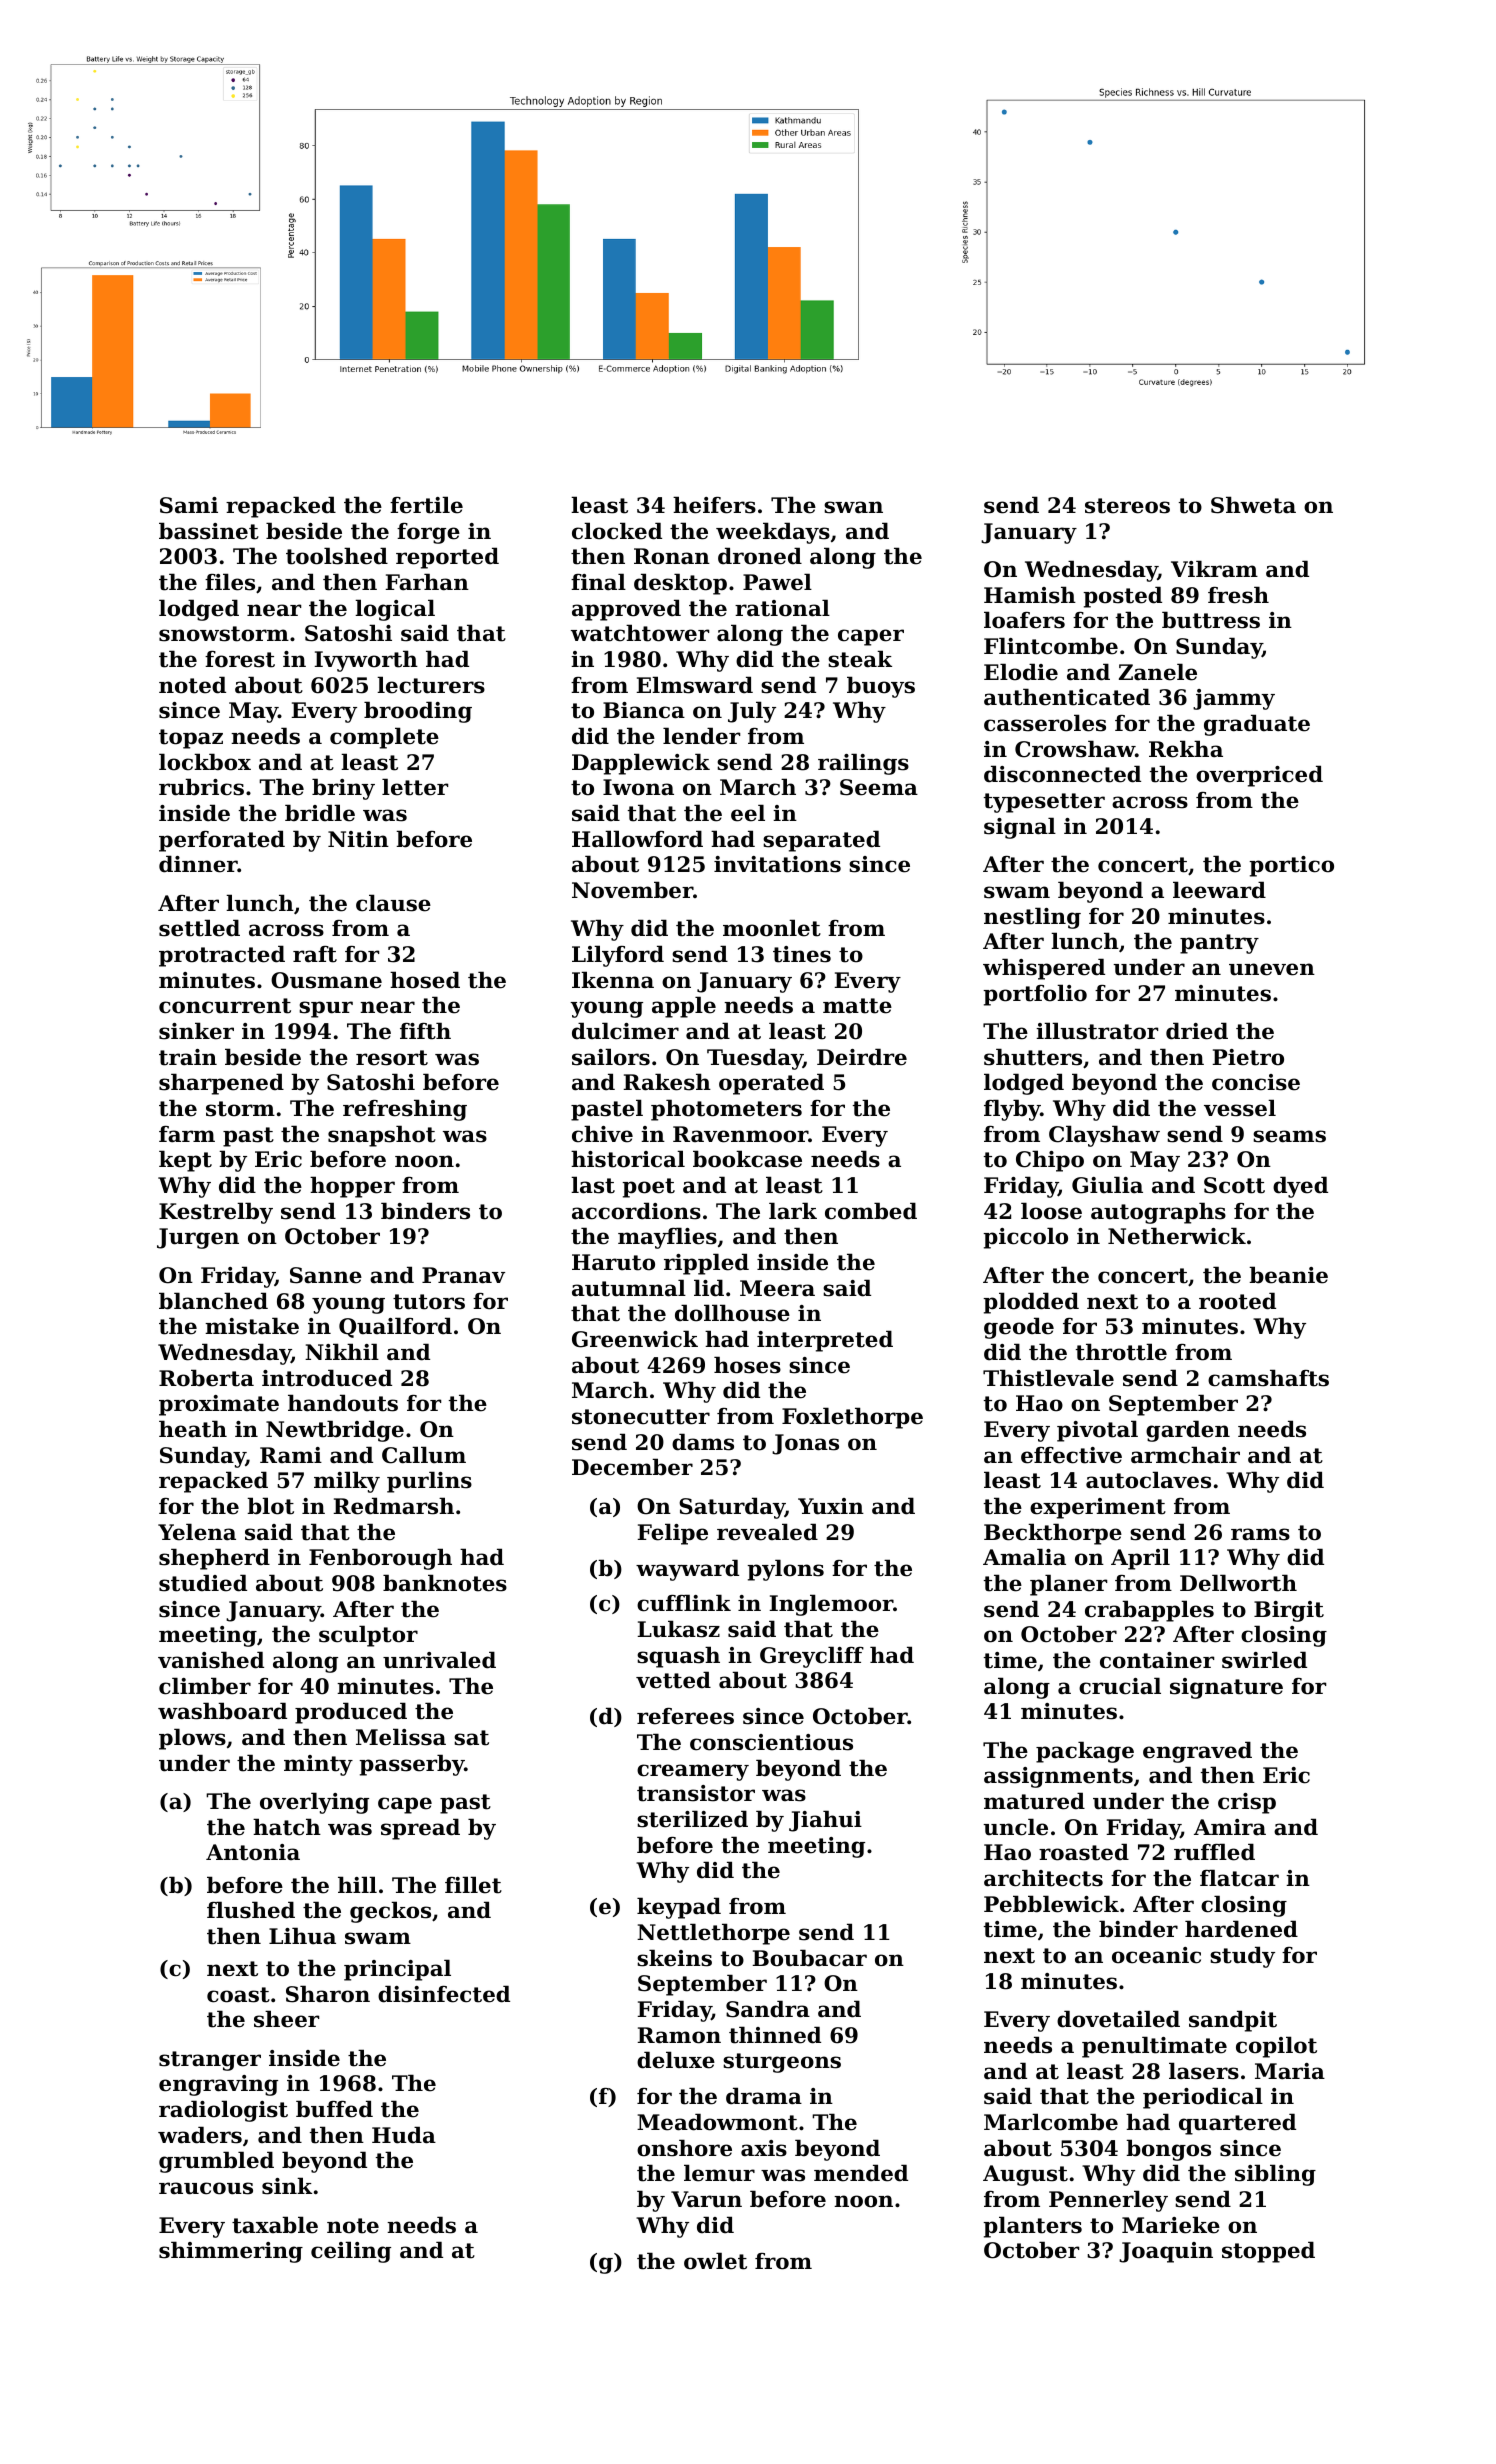 The image size is (1496, 2464). What do you see at coordinates (189, 505) in the screenshot?
I see `Sami` at bounding box center [189, 505].
